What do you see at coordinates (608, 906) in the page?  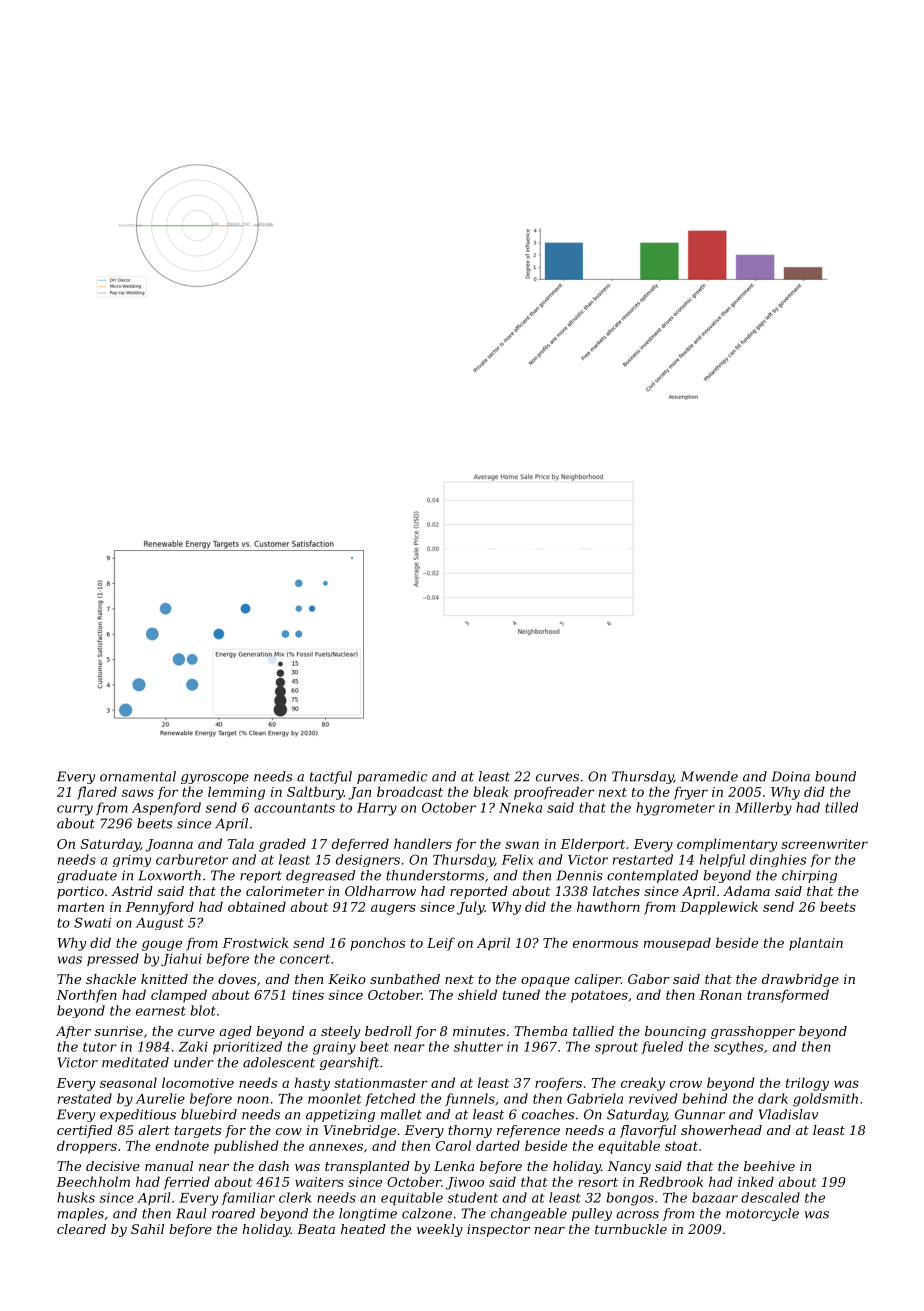 I see `hawthorn` at bounding box center [608, 906].
